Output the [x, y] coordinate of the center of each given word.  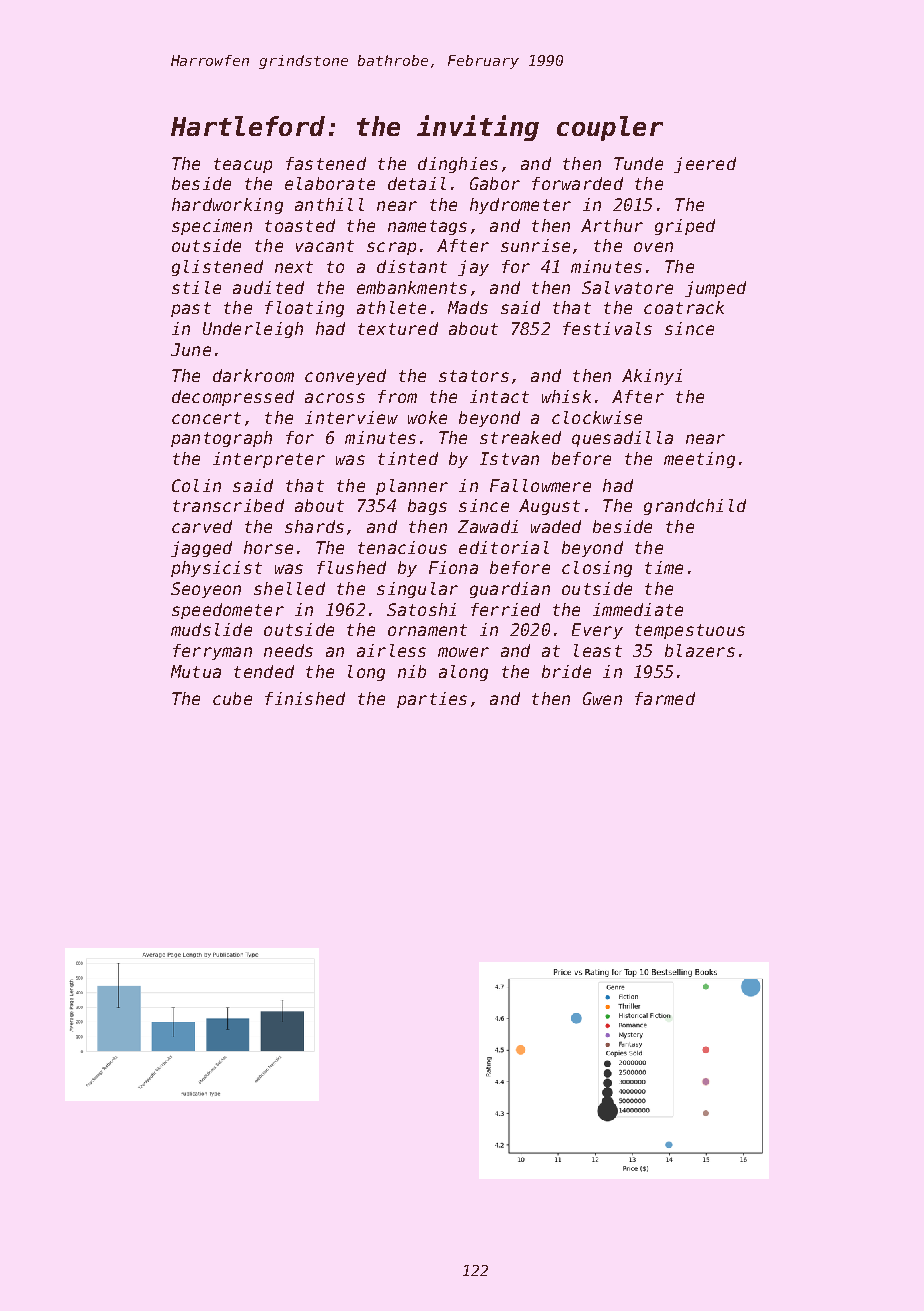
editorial [504, 547]
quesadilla [622, 439]
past [191, 309]
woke [427, 417]
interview [351, 417]
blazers [700, 650]
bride [566, 671]
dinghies [458, 165]
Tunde [638, 163]
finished [305, 698]
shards [314, 526]
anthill [329, 204]
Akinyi [652, 377]
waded [556, 526]
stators [474, 376]
